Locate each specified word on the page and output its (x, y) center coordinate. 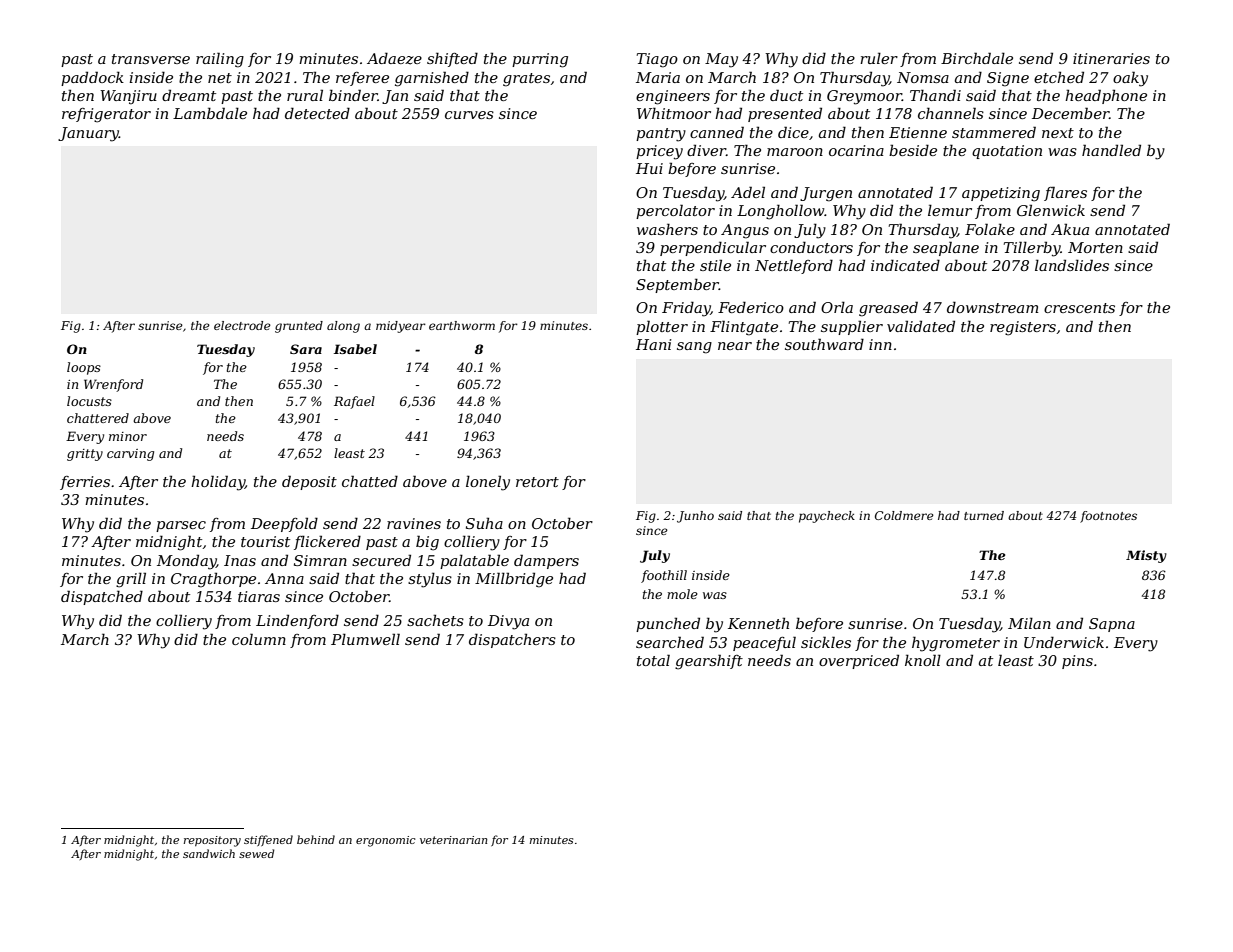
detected (317, 113)
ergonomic (386, 841)
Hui (649, 168)
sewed (256, 853)
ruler (879, 58)
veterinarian (454, 840)
